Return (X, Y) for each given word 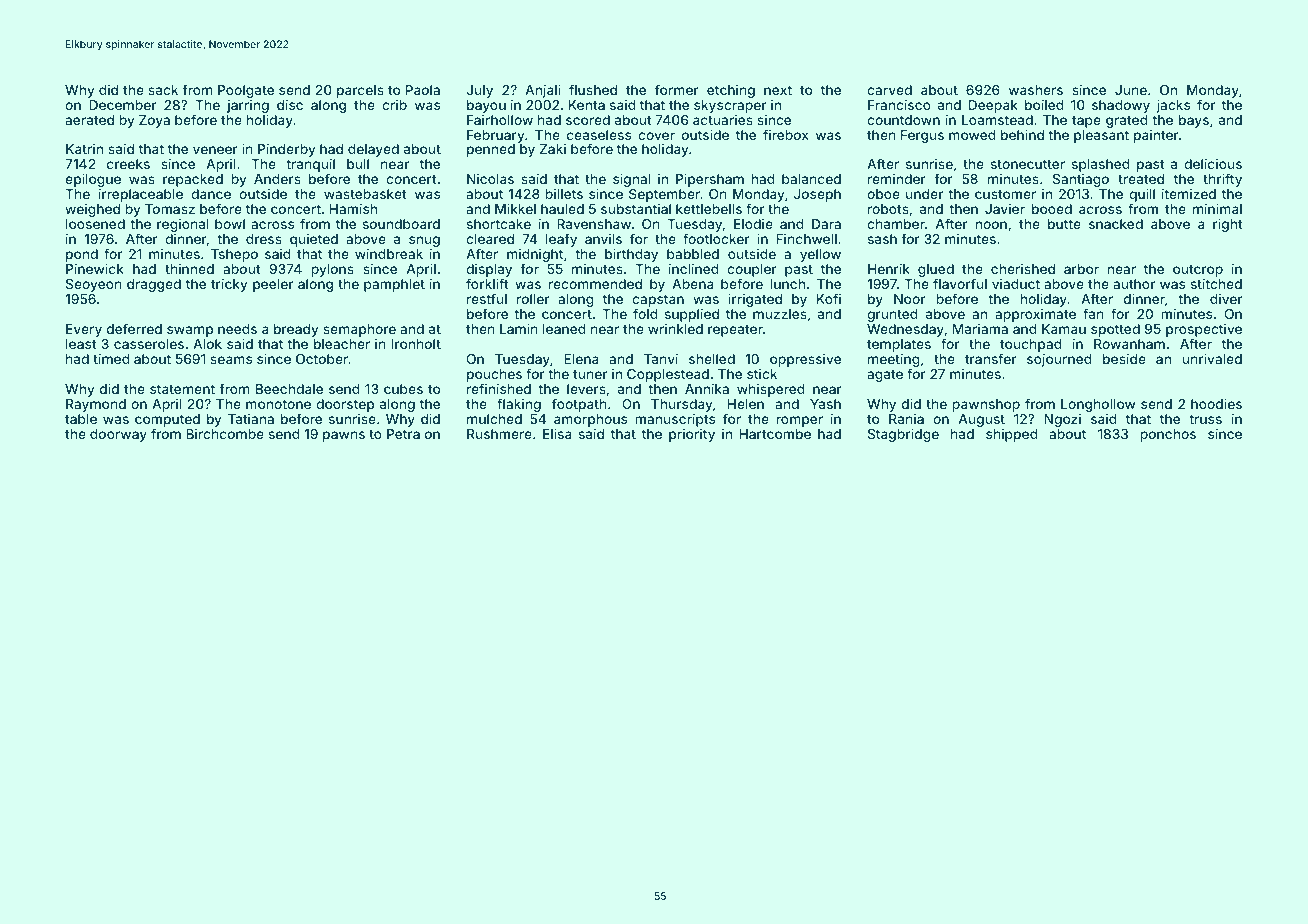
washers (1036, 90)
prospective (1204, 330)
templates (899, 345)
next (778, 90)
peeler (273, 285)
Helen (746, 404)
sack (163, 90)
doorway (118, 435)
